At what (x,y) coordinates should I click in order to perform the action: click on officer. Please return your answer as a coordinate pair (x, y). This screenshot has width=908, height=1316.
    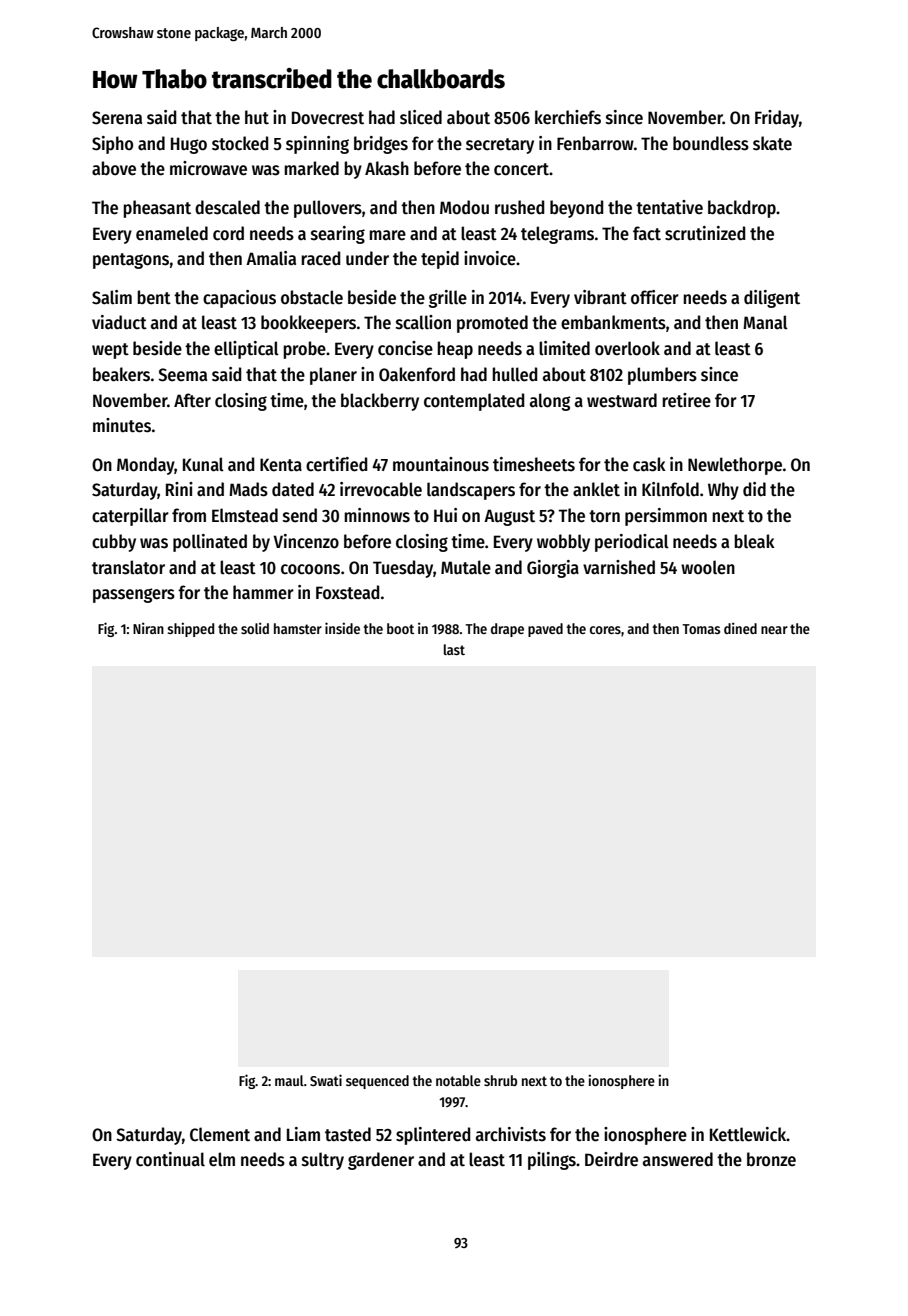
    Looking at the image, I should click on (655, 297).
